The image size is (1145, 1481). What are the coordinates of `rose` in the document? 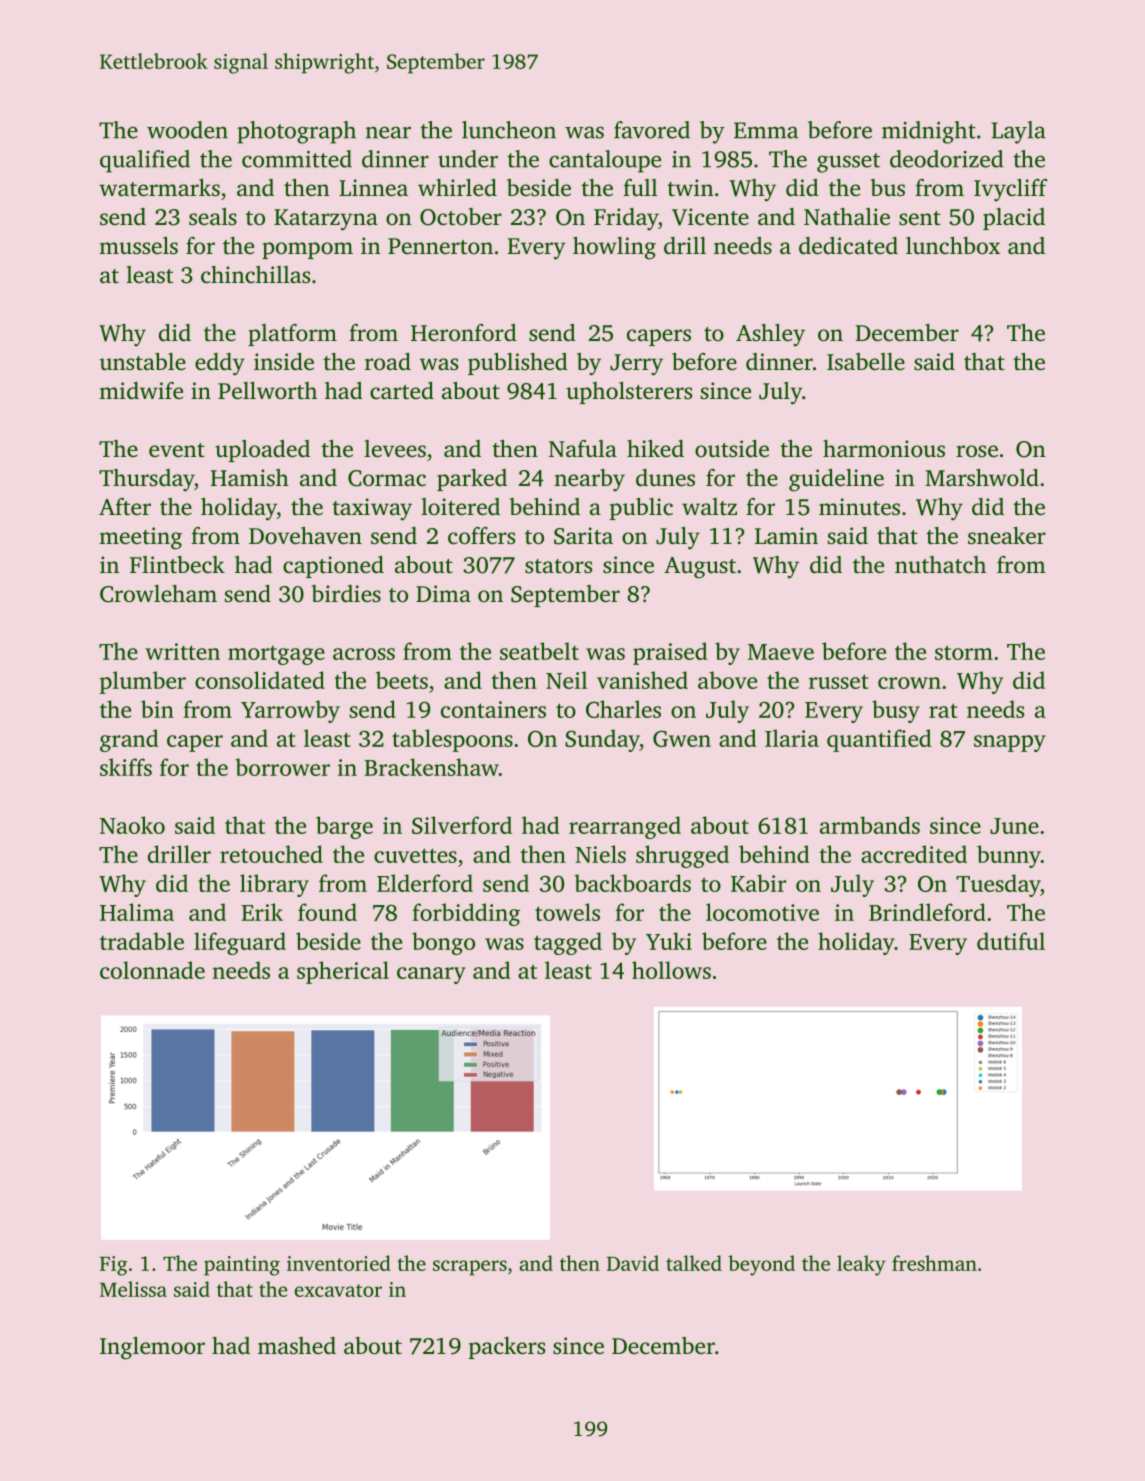 It's located at (977, 451).
